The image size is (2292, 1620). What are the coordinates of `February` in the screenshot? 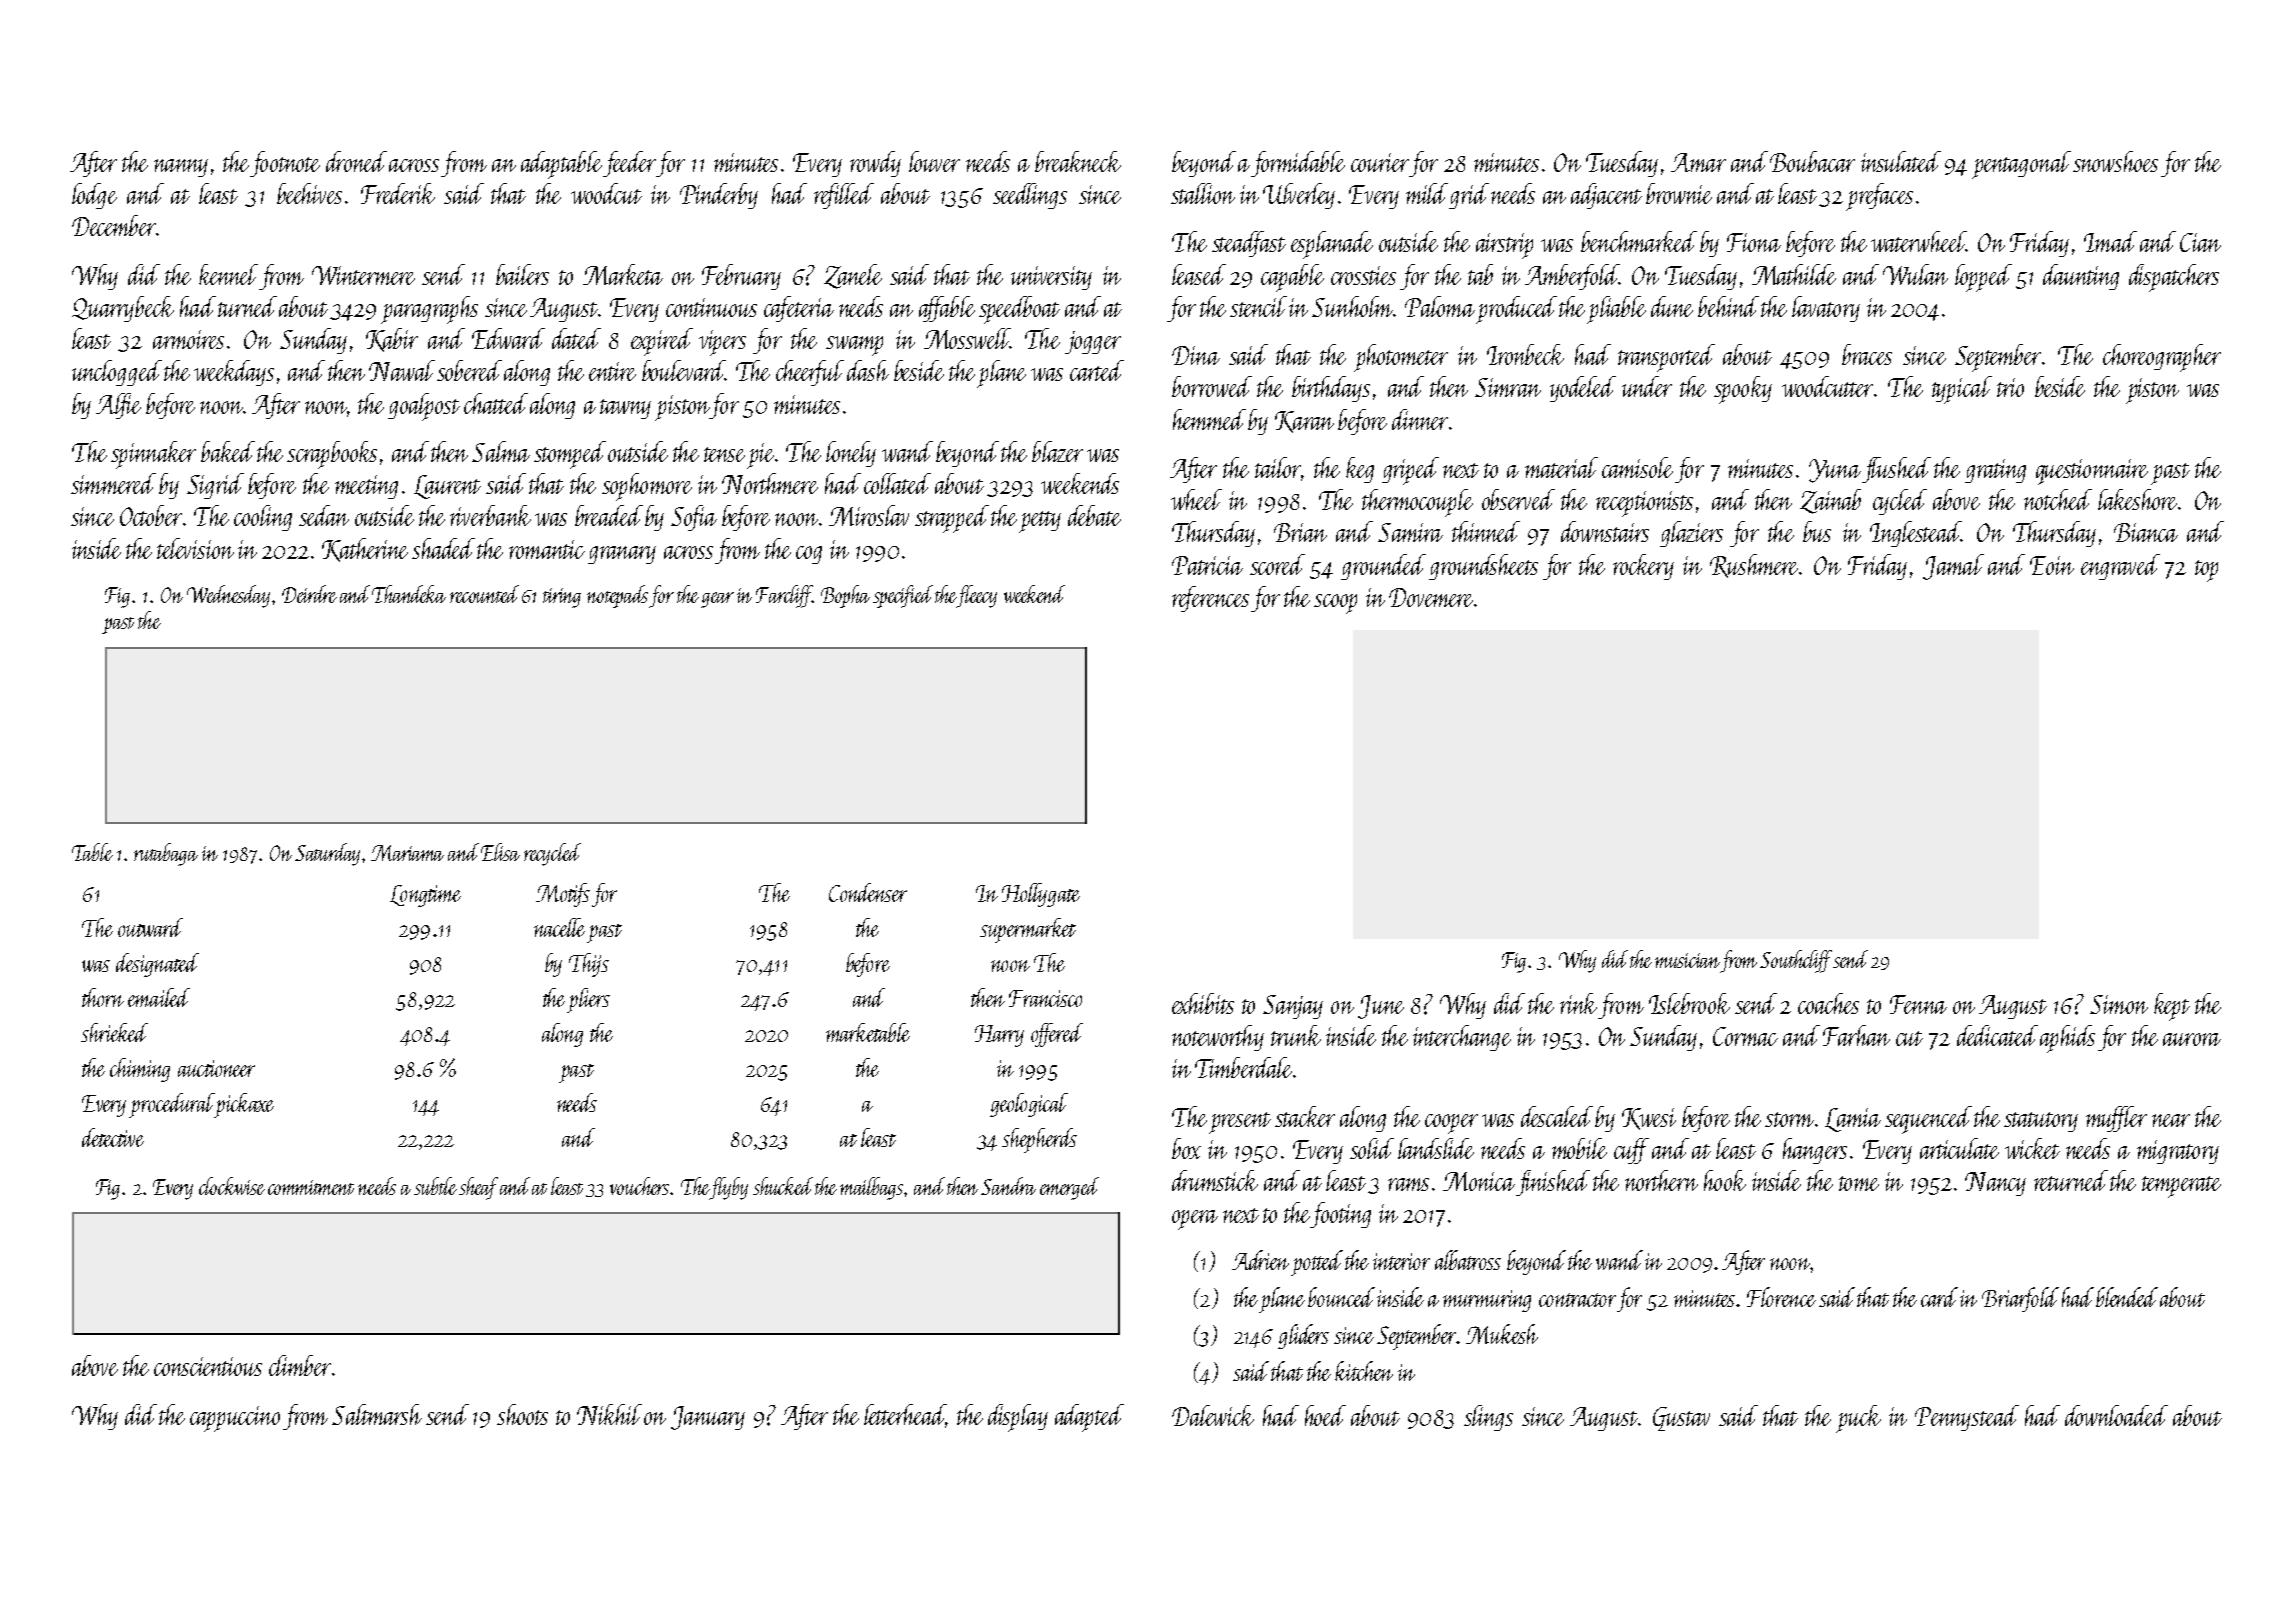 It's located at (741, 277).
